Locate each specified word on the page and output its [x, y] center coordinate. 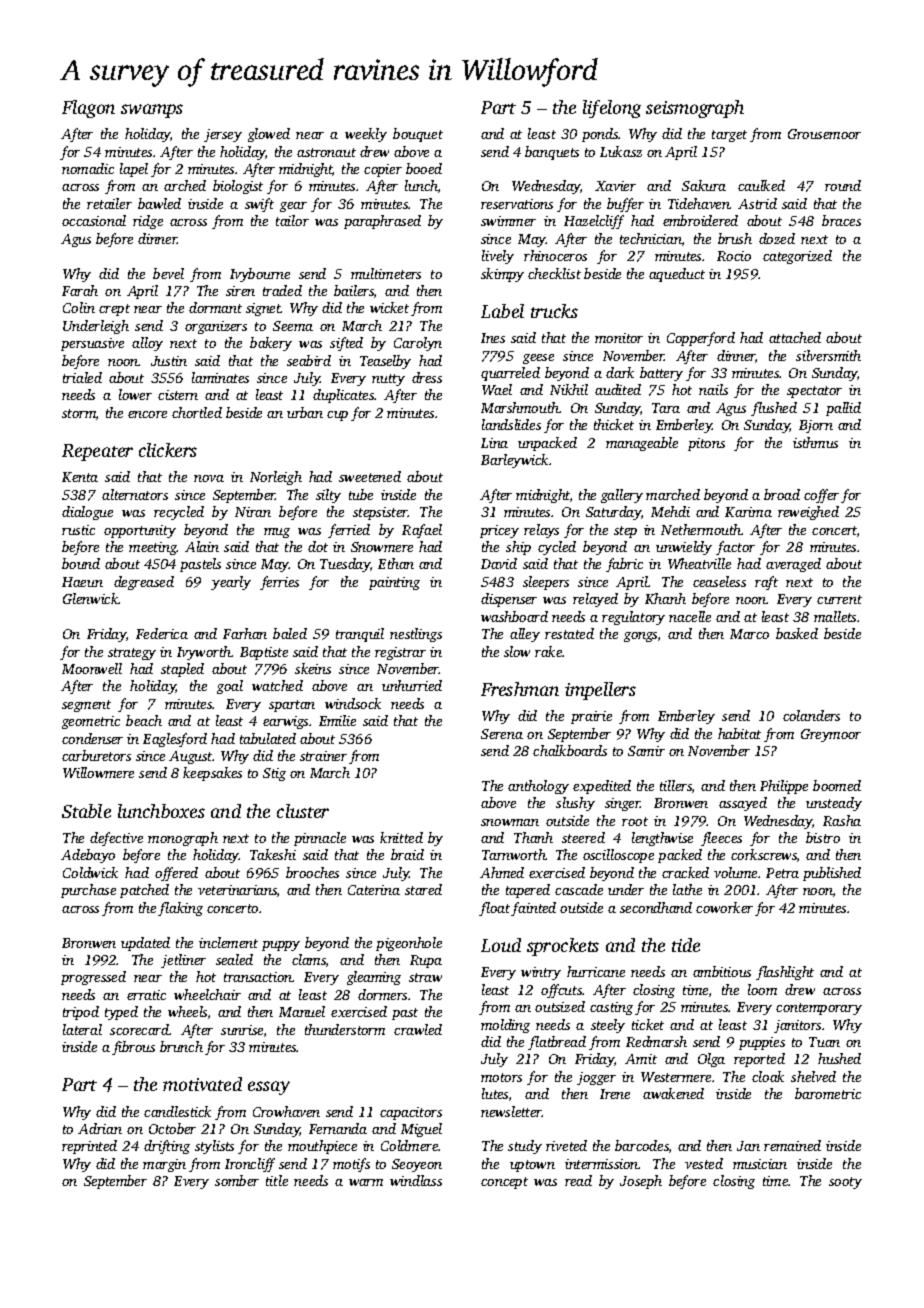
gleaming [374, 978]
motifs [351, 1165]
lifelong [612, 109]
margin [164, 1165]
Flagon [88, 109]
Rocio [734, 256]
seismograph [695, 109]
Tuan [824, 1042]
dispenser [509, 600]
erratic [146, 995]
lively [498, 257]
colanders [811, 715]
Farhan [245, 633]
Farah [80, 290]
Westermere [676, 1077]
